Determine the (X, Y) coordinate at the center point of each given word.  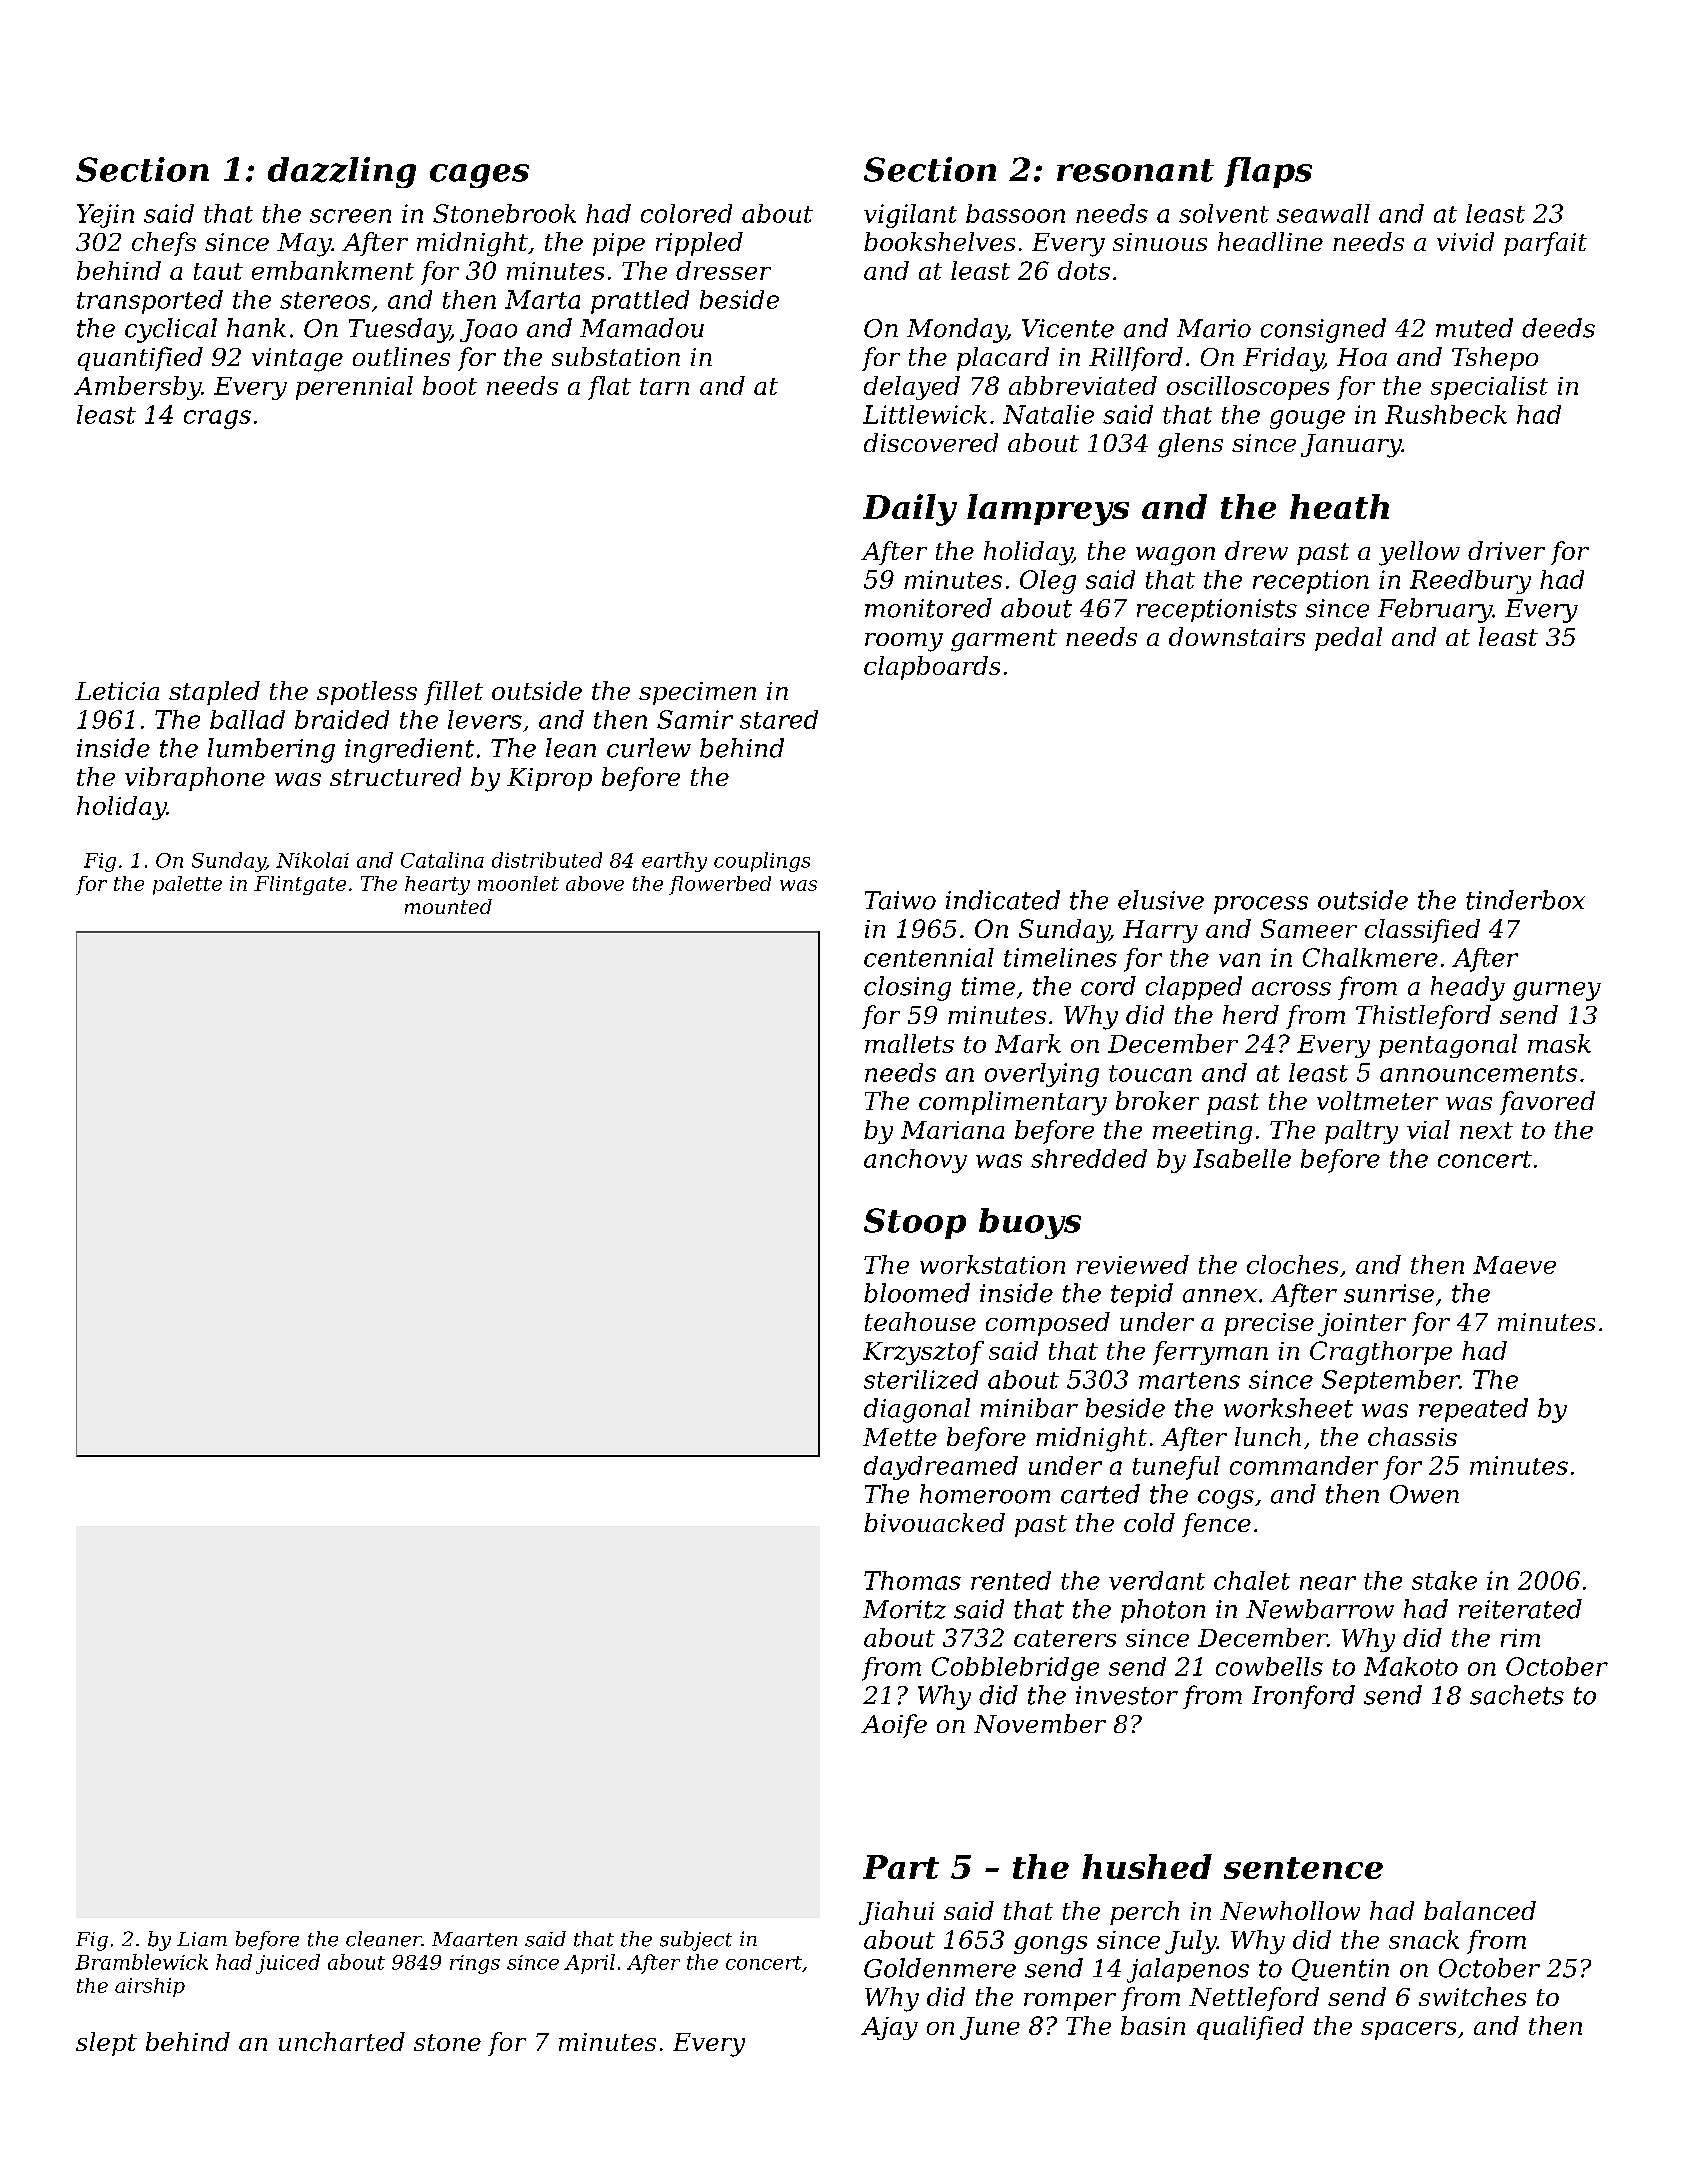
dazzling (342, 172)
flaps (1268, 172)
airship (150, 1987)
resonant (1135, 170)
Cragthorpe (1381, 1353)
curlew (649, 748)
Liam (202, 1939)
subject (696, 1941)
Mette (900, 1437)
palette (187, 885)
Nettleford (1254, 1999)
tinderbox (1525, 900)
